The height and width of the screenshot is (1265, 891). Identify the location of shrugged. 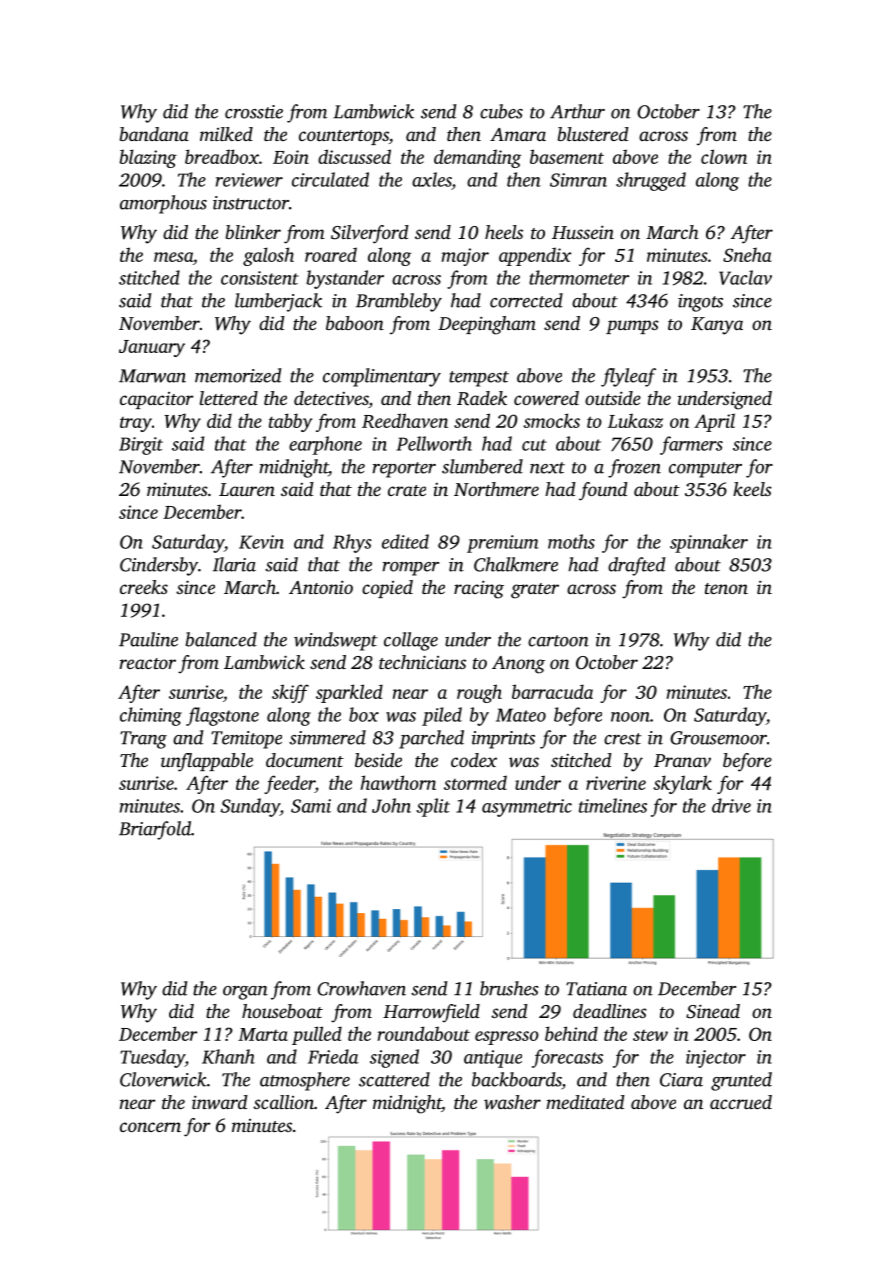
(651, 181).
